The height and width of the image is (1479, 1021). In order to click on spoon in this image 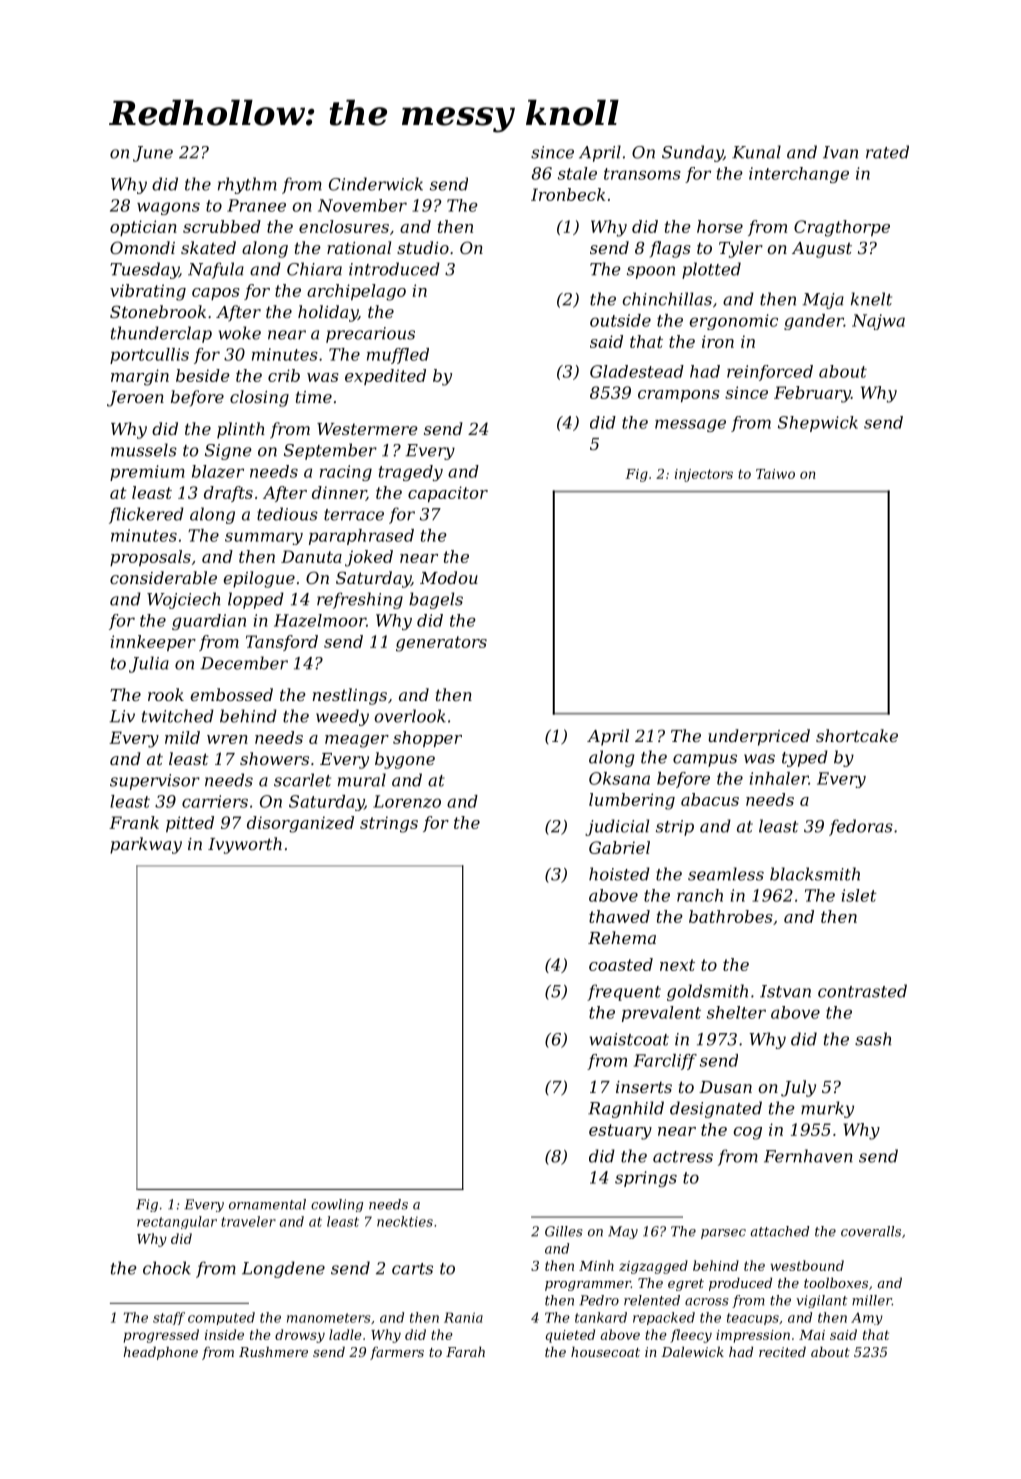, I will do `click(651, 272)`.
